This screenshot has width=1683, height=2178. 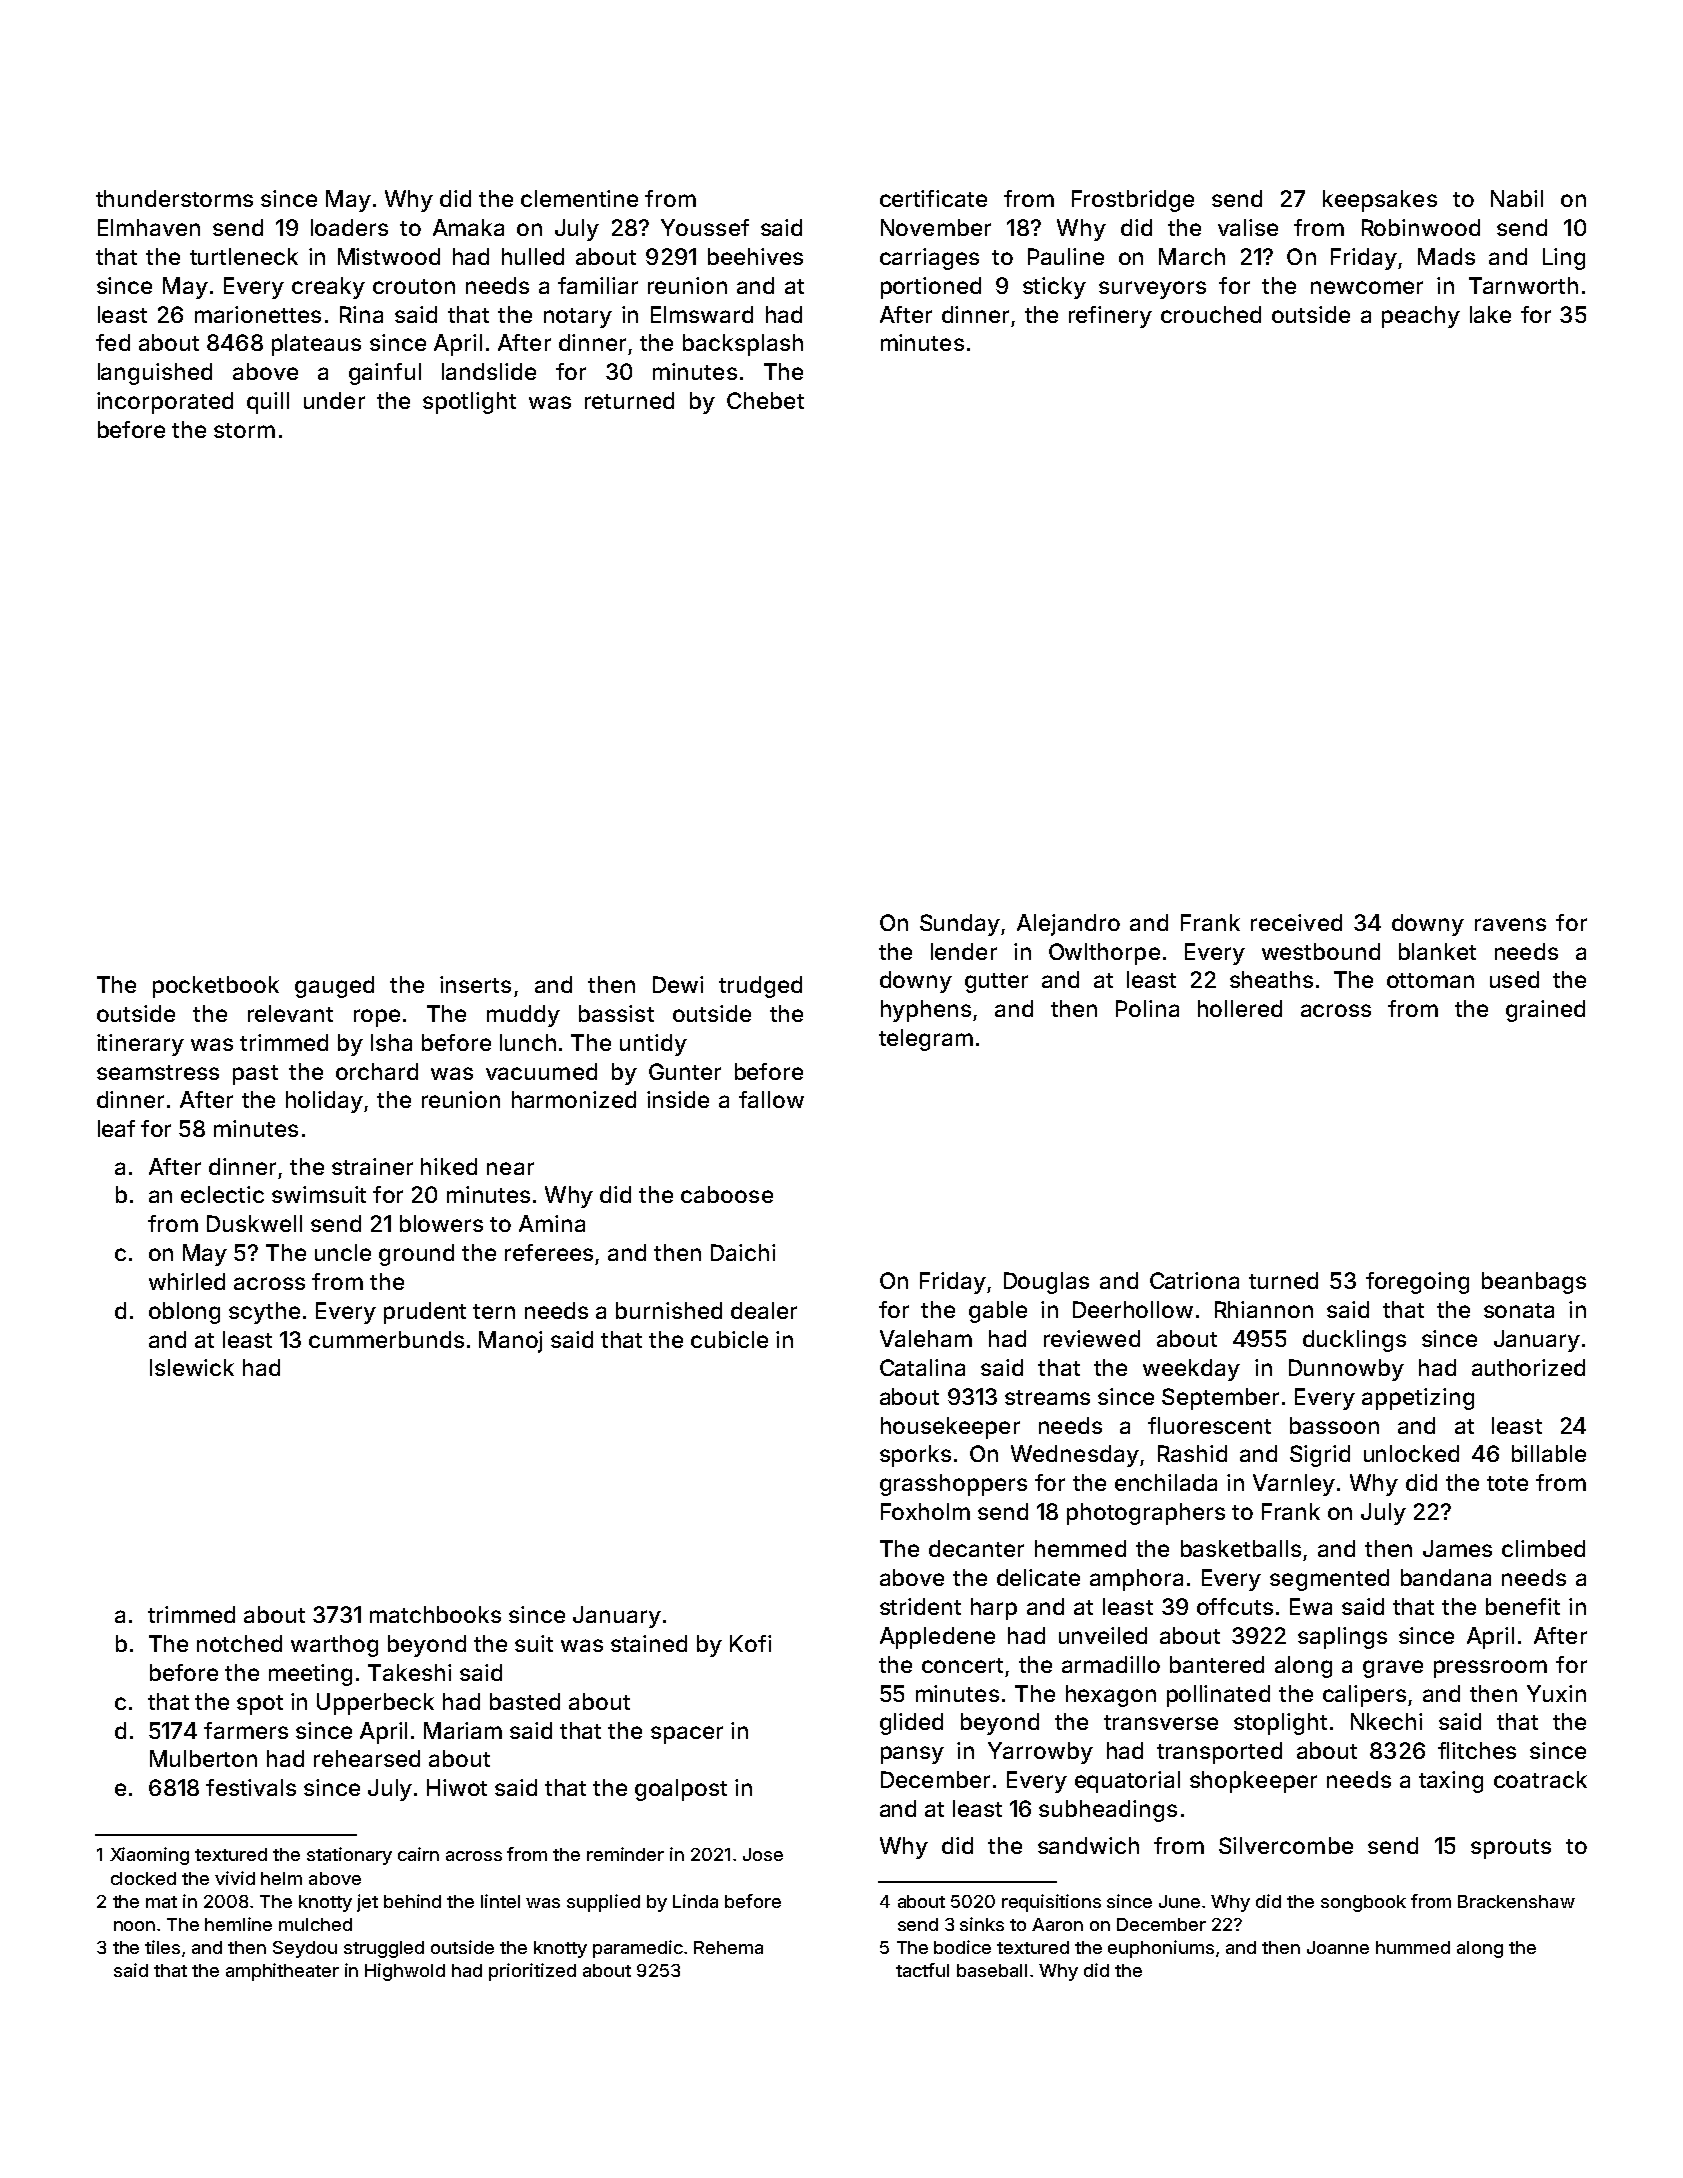 I want to click on westbound, so click(x=1321, y=951).
